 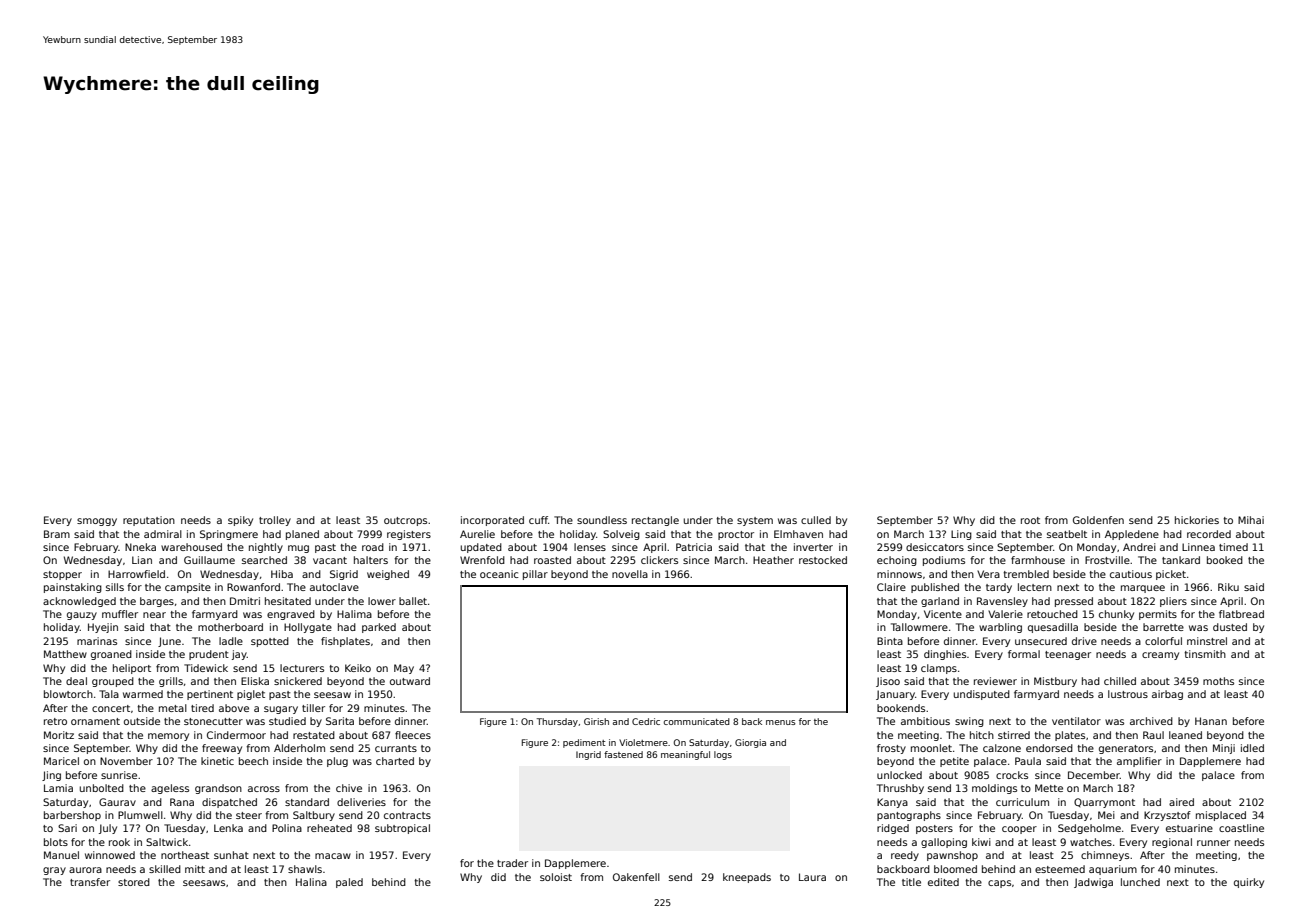 What do you see at coordinates (126, 761) in the screenshot?
I see `November` at bounding box center [126, 761].
